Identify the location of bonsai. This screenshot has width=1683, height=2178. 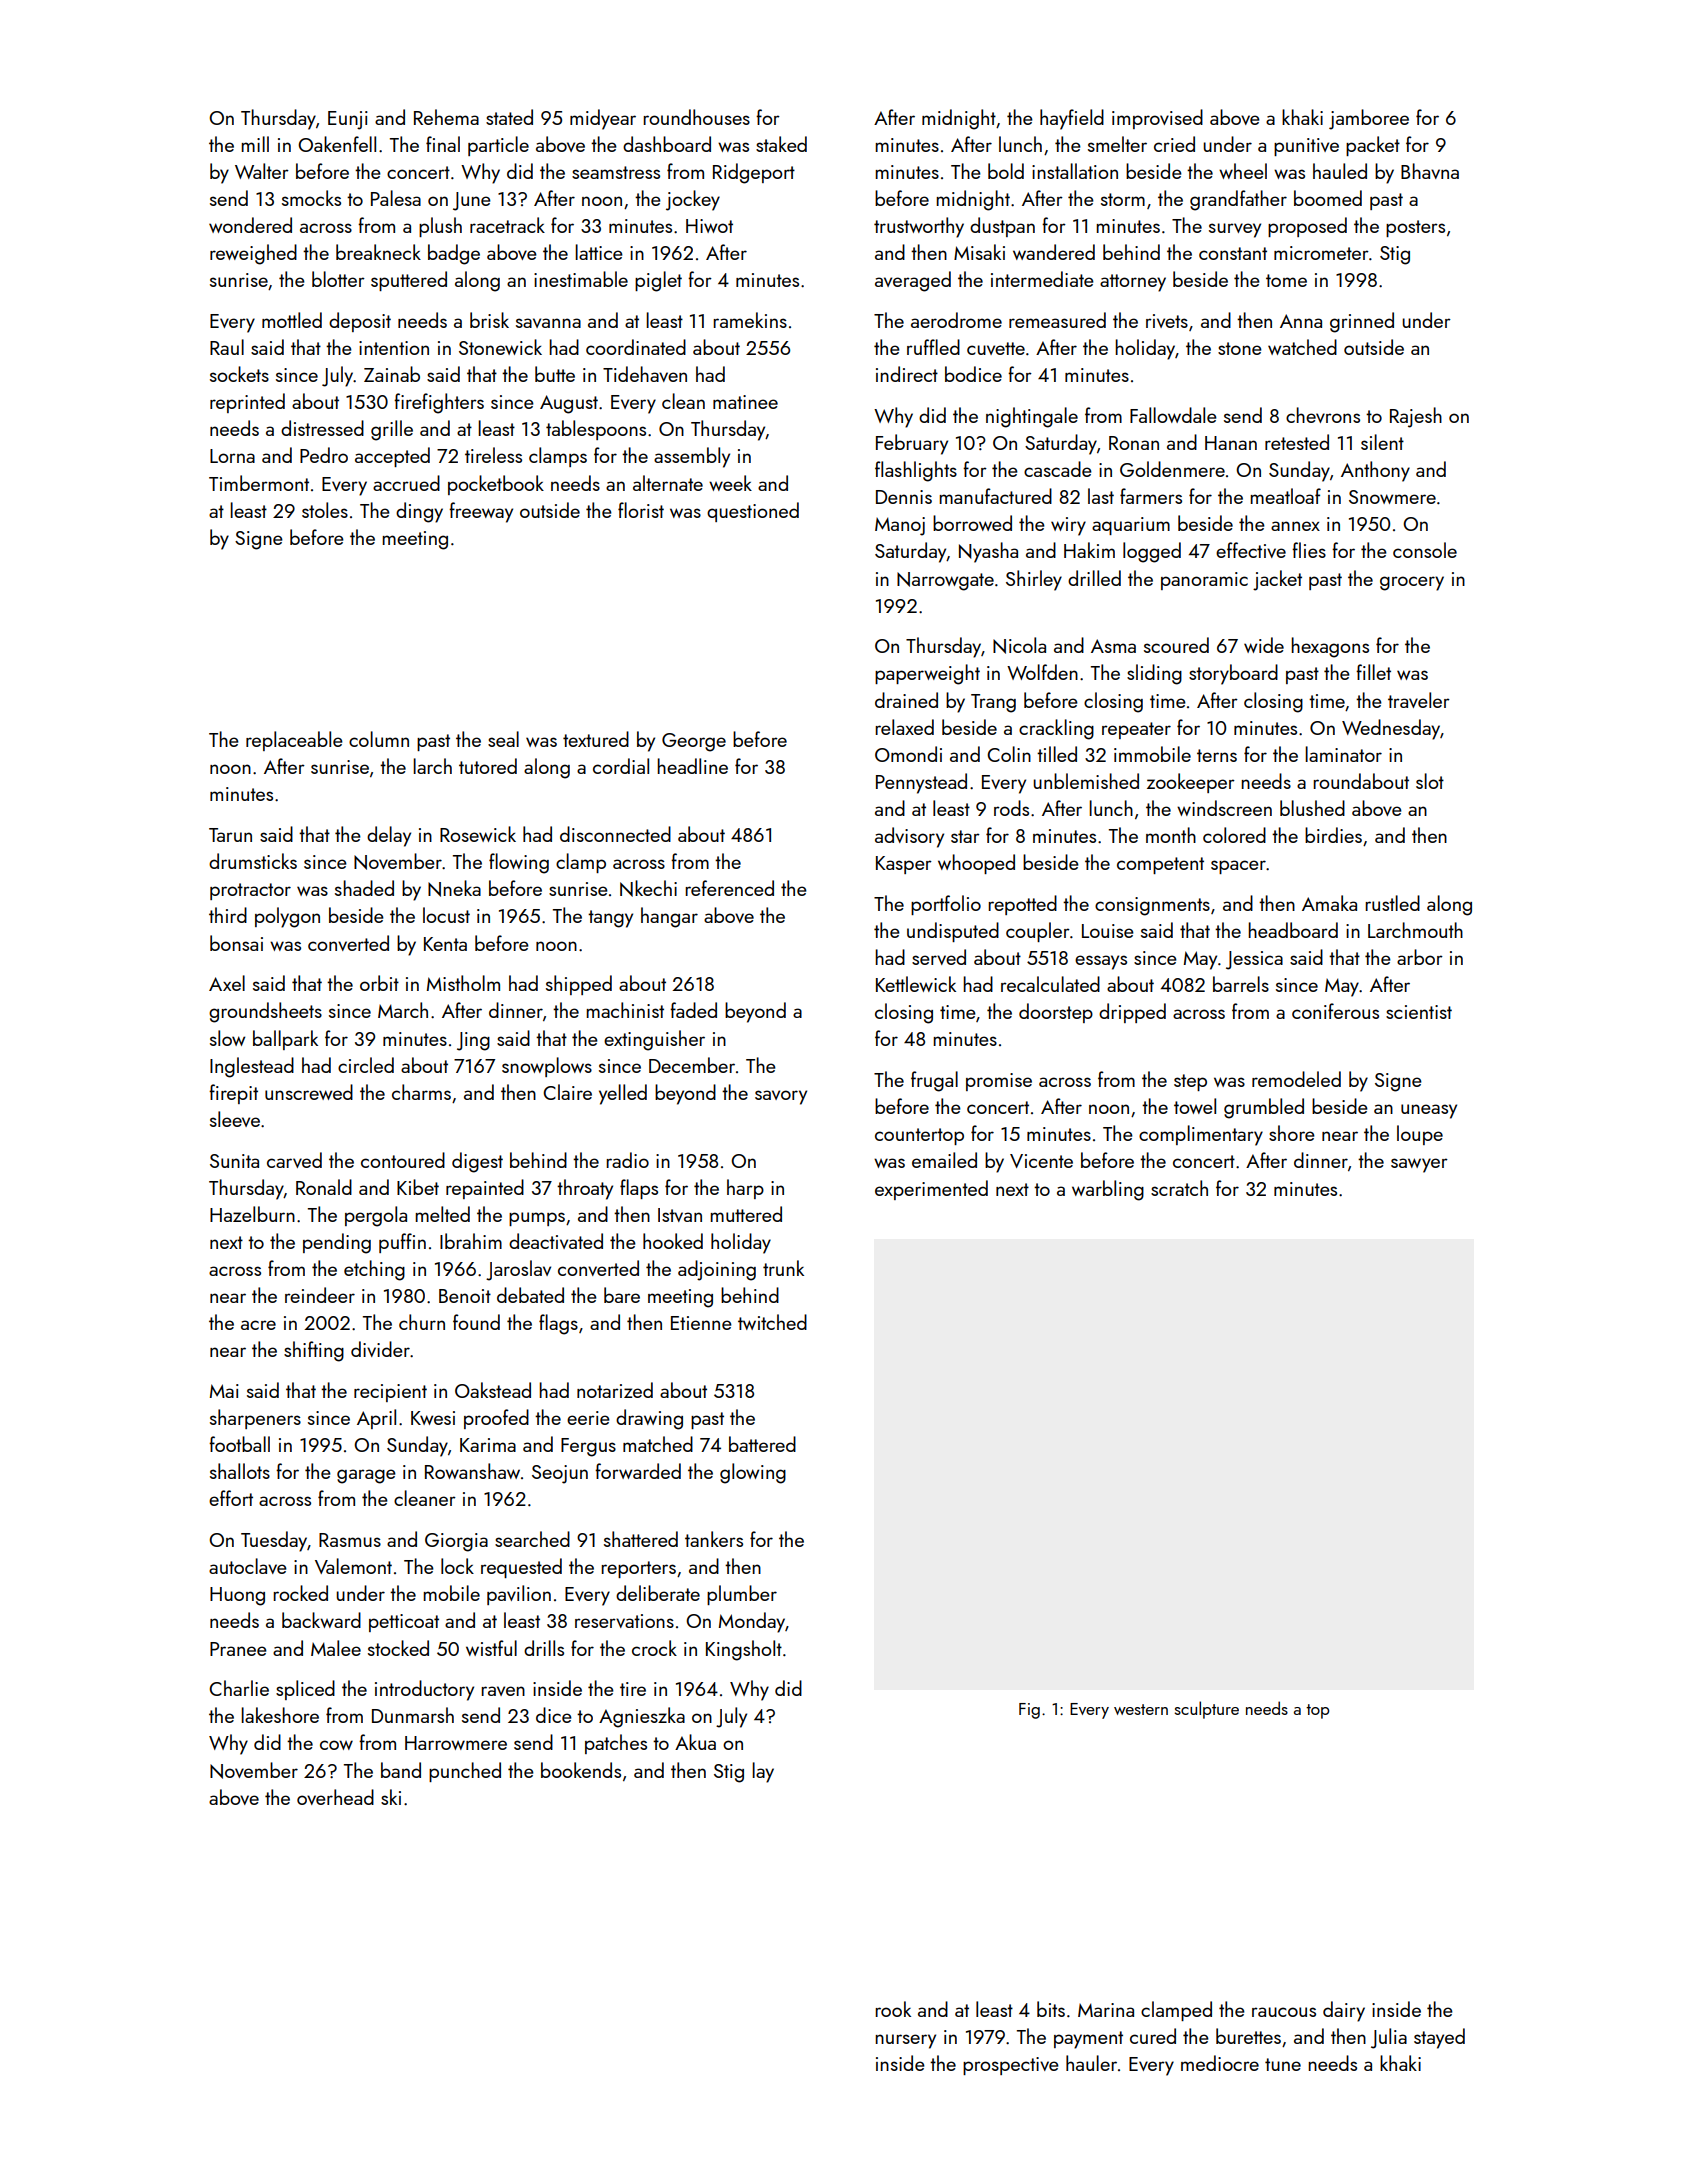
(236, 943).
